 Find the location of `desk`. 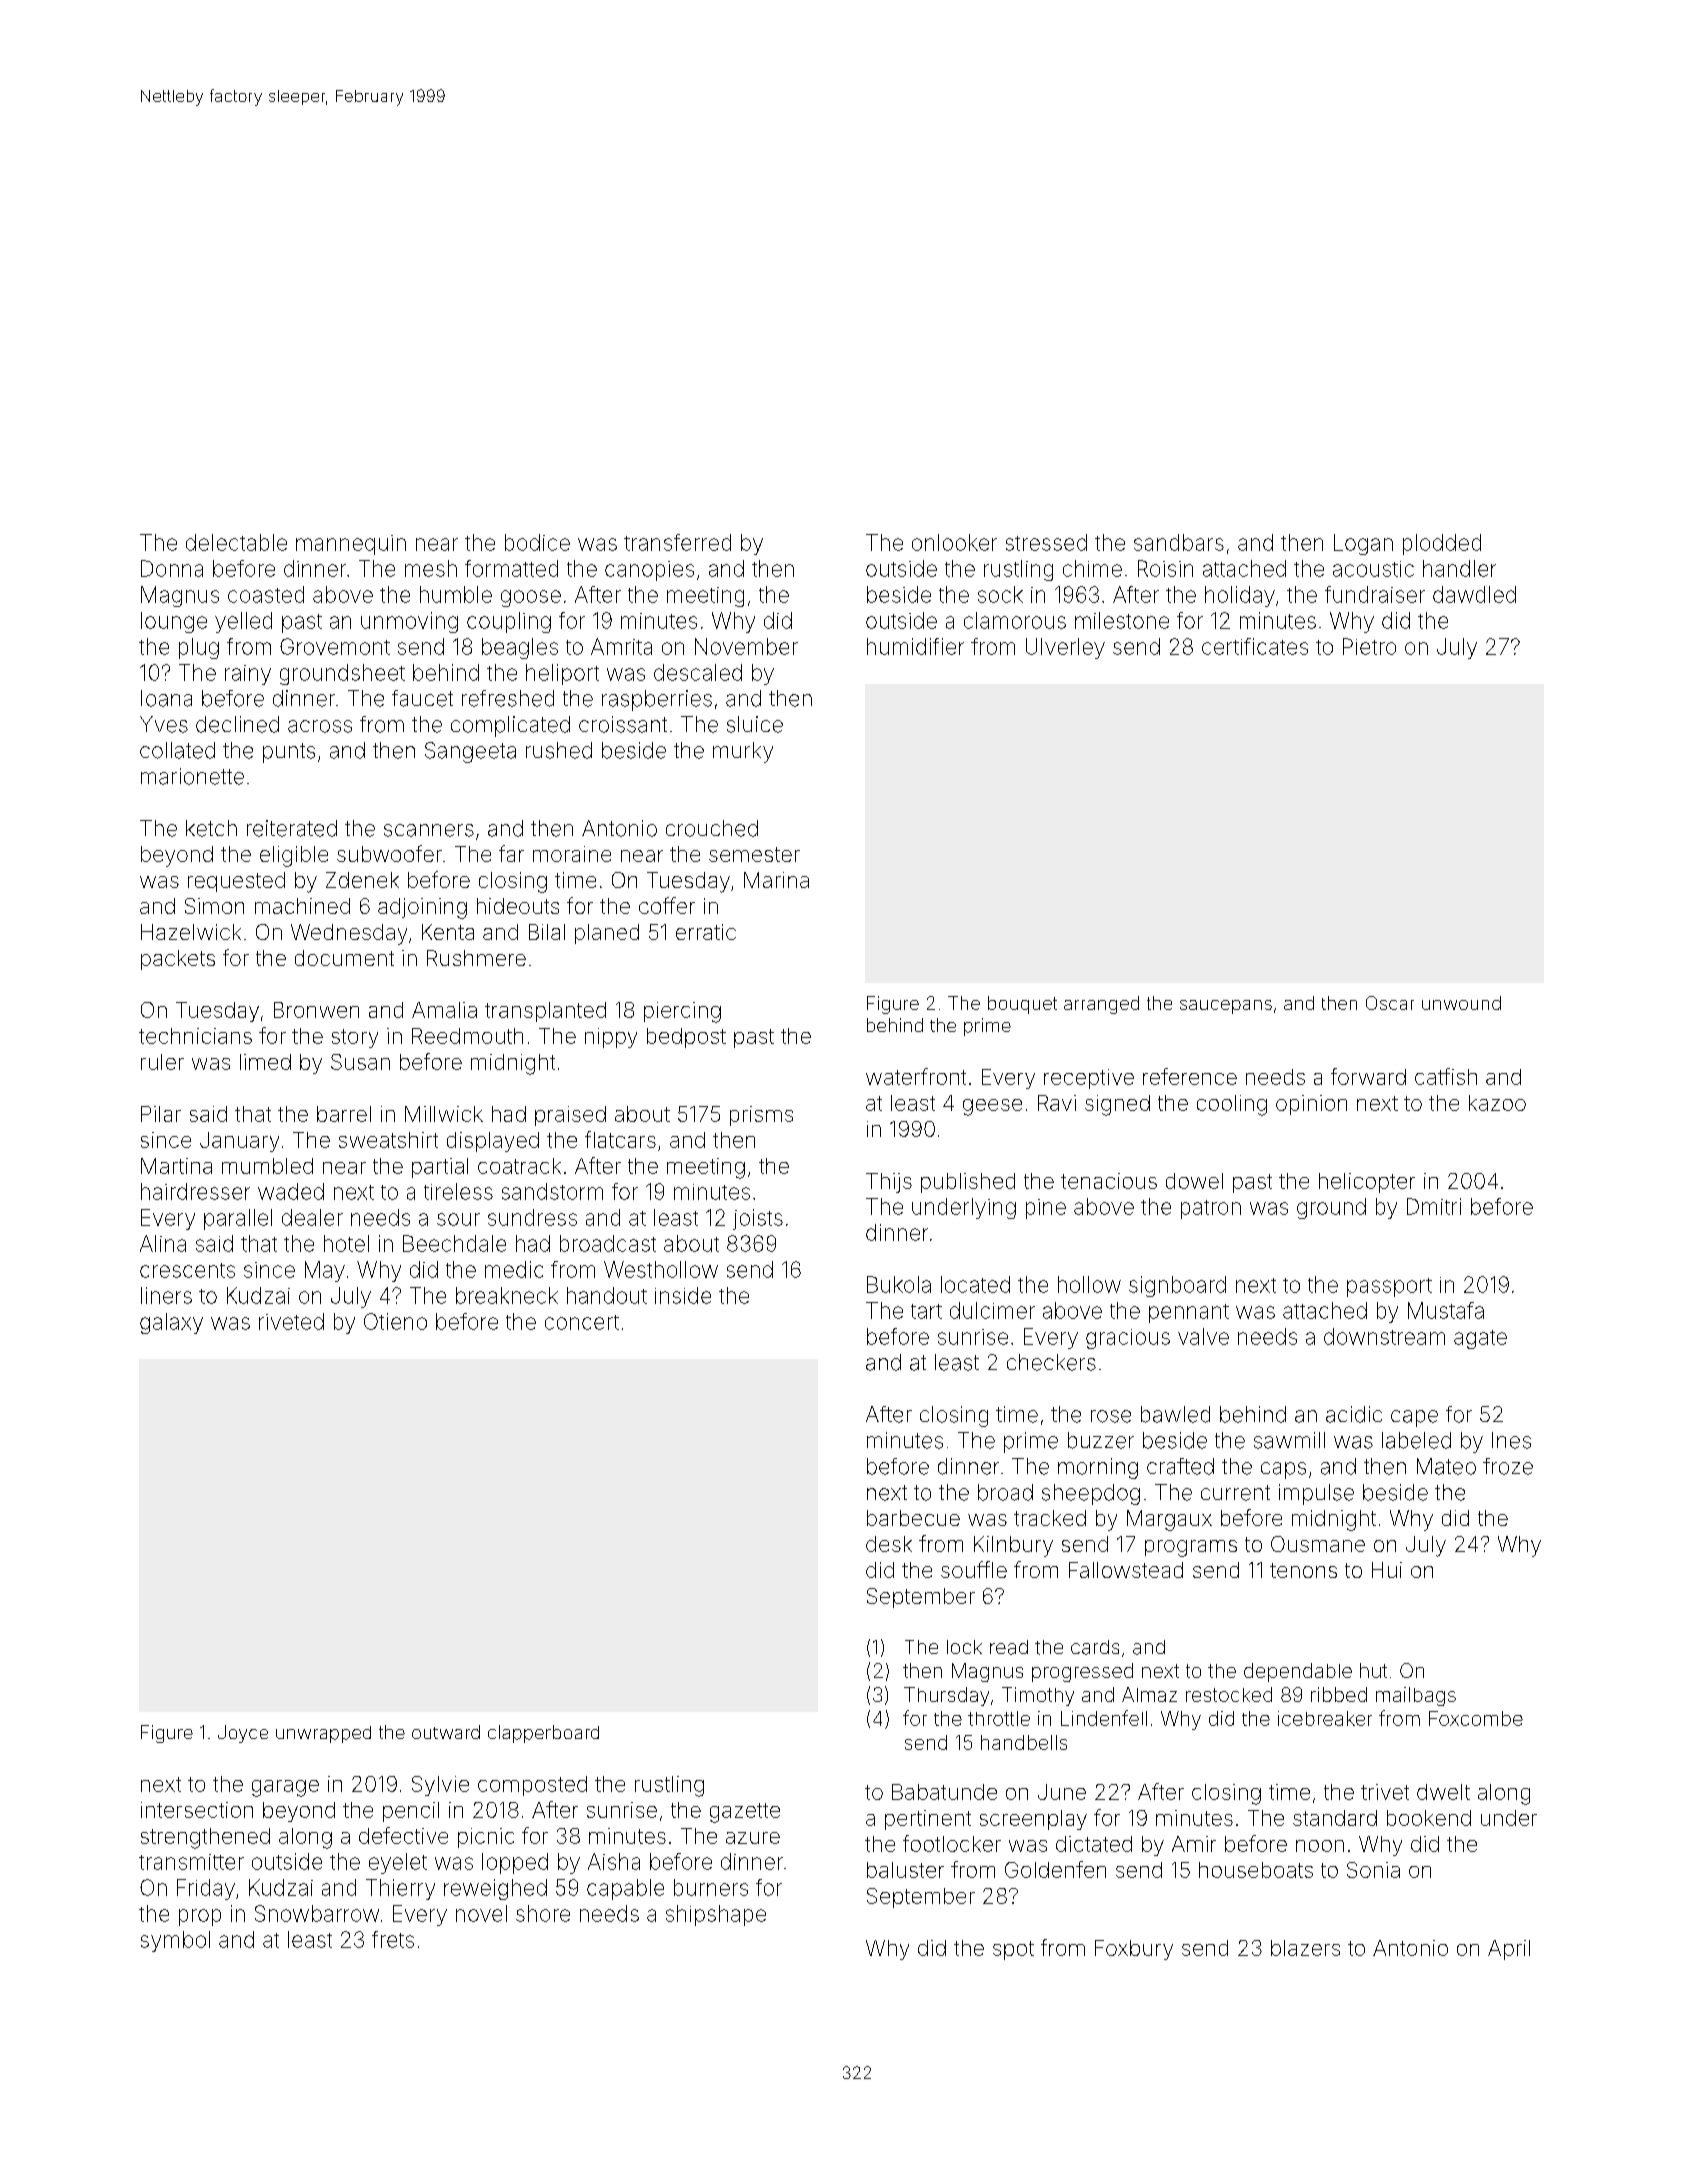

desk is located at coordinates (889, 1544).
